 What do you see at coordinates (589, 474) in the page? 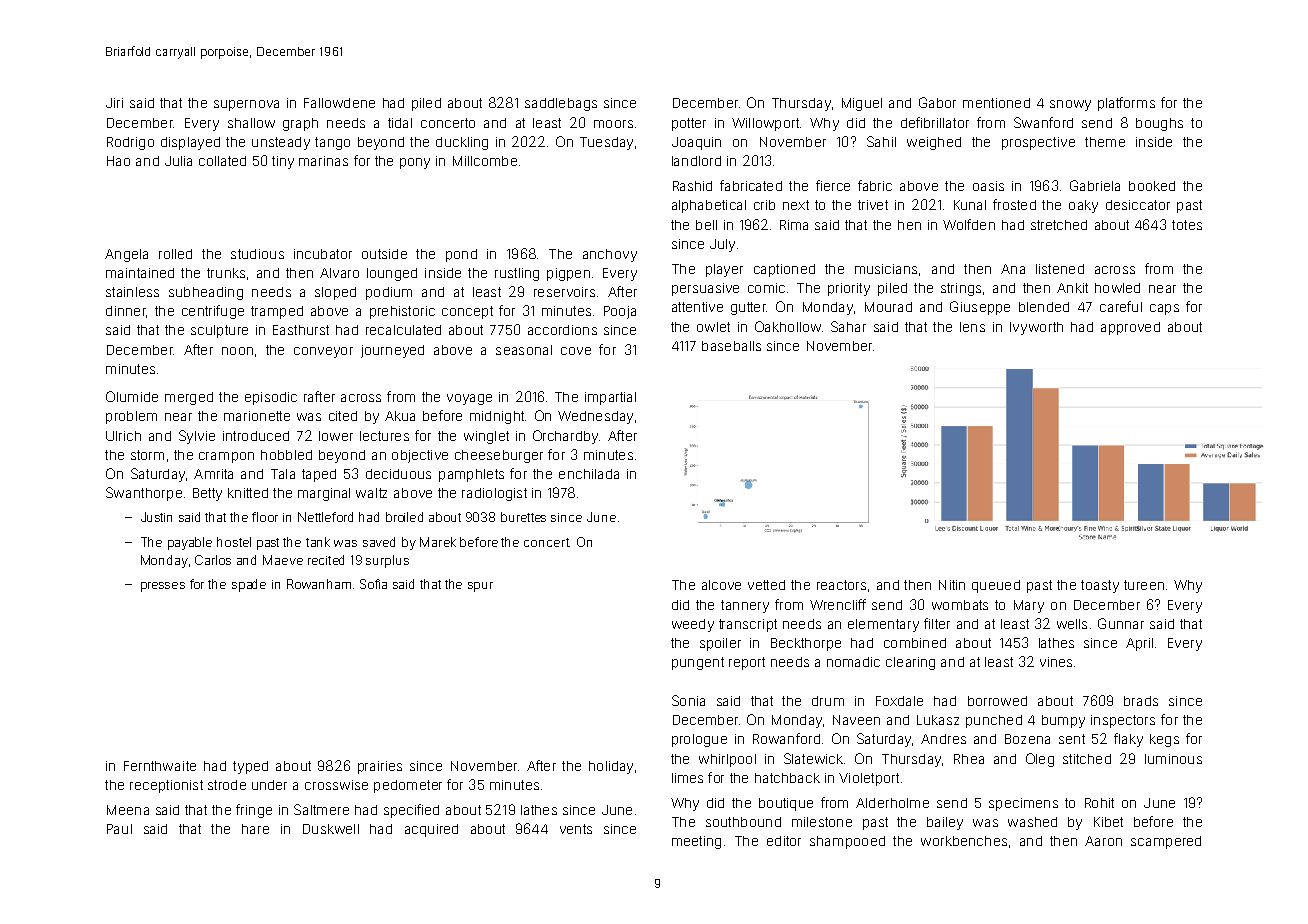
I see `enchilada` at bounding box center [589, 474].
